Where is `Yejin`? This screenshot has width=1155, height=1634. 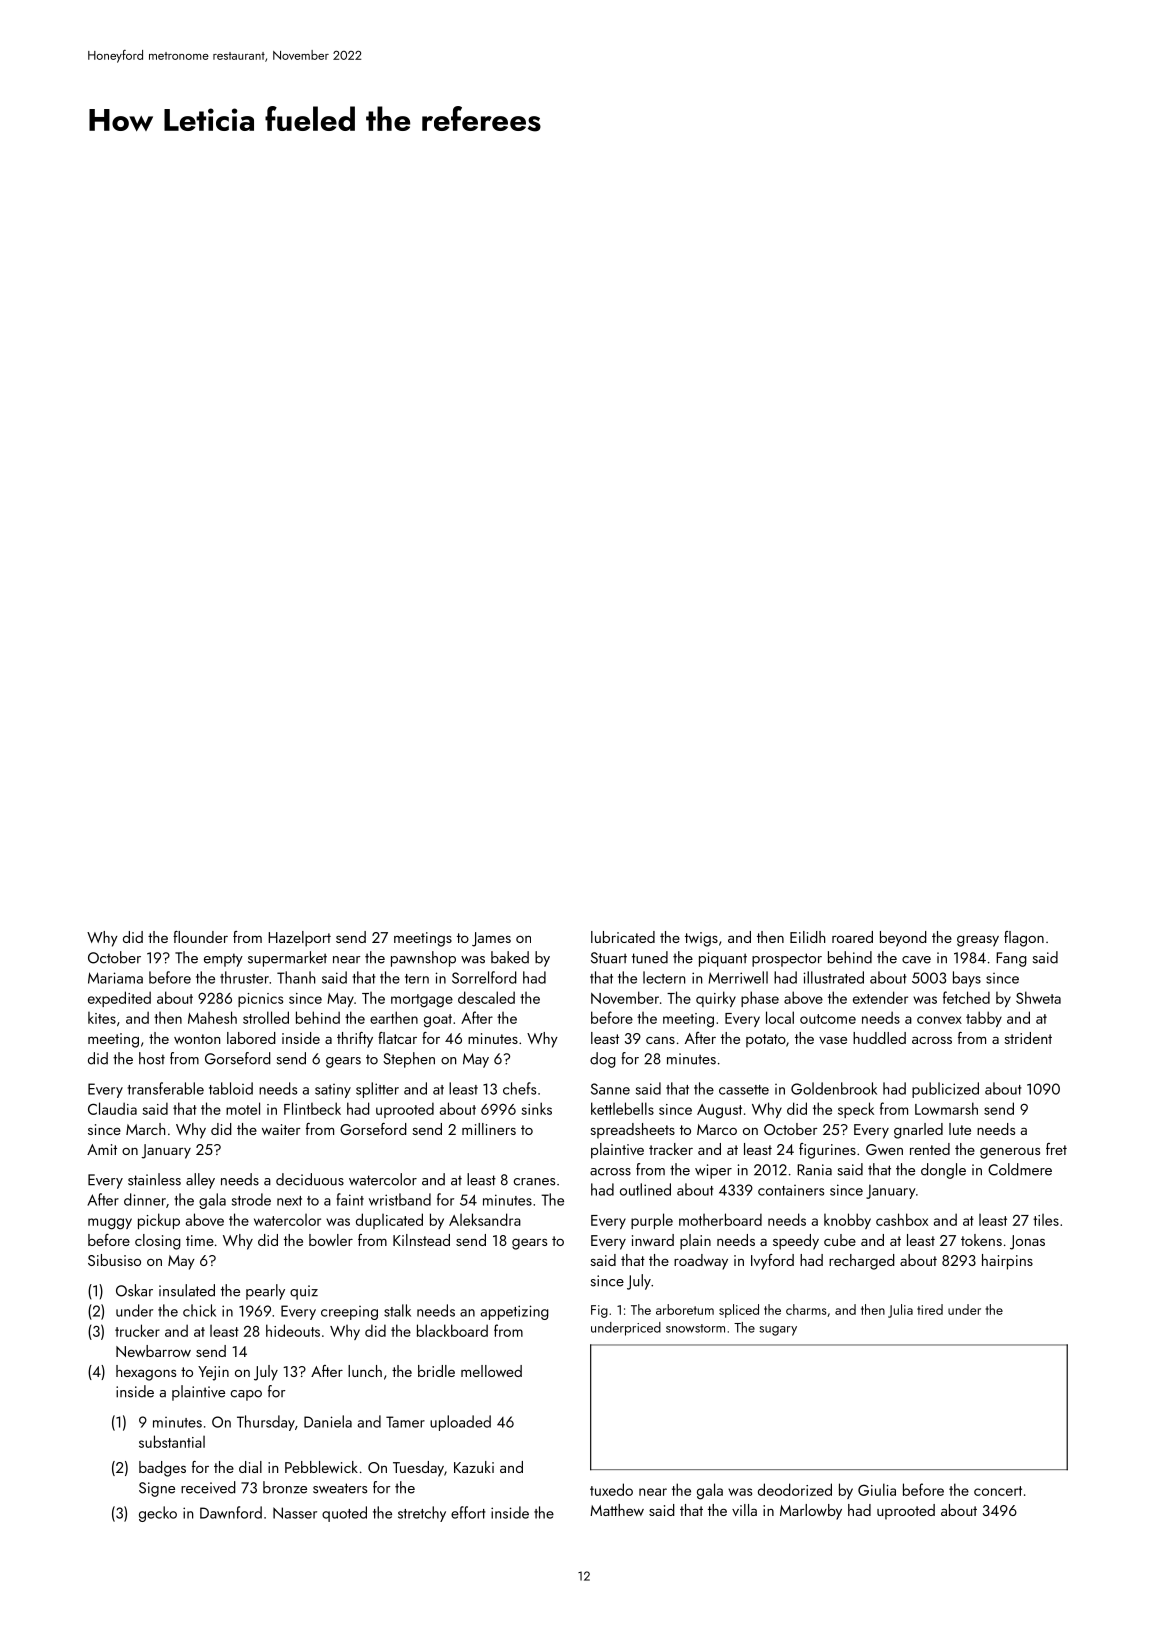
Yejin is located at coordinates (213, 1373).
